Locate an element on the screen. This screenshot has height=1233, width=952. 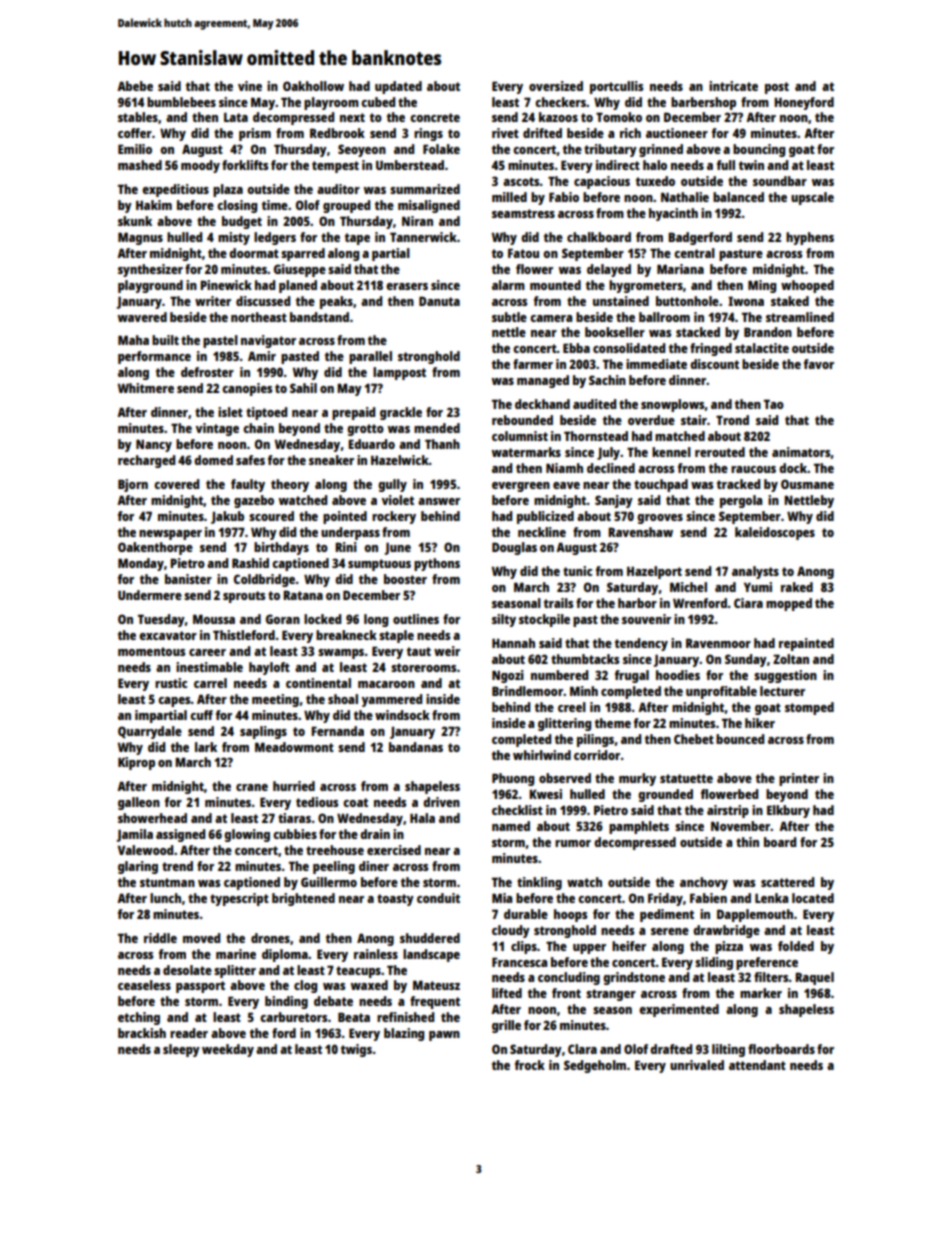
gully is located at coordinates (392, 485).
